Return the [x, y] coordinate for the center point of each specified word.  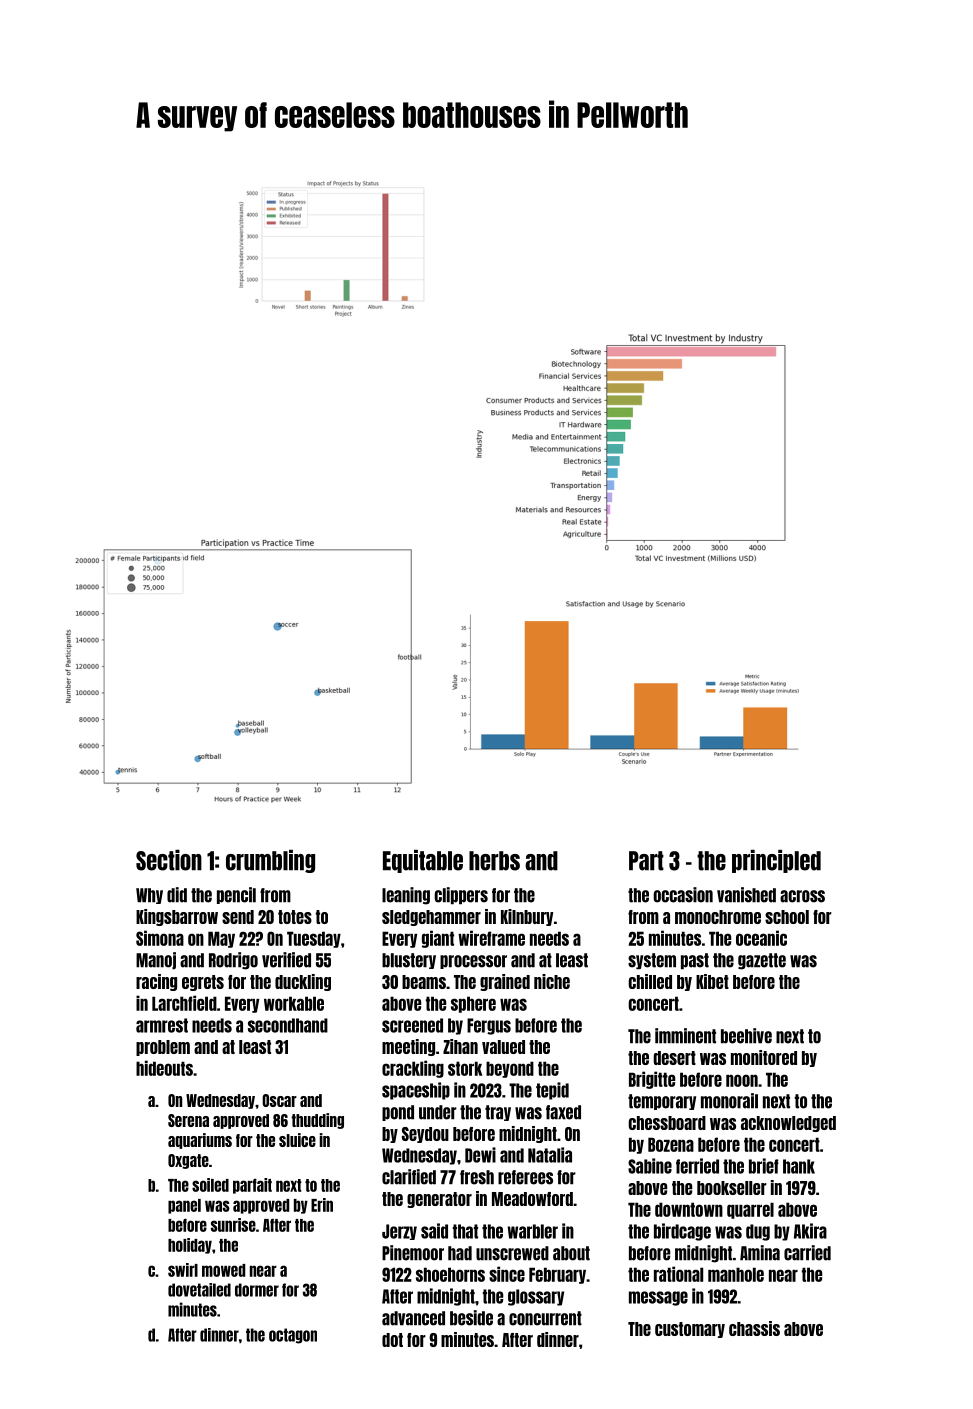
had [460, 1253]
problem [163, 1048]
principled [776, 861]
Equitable [423, 861]
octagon [293, 1336]
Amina [760, 1253]
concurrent [545, 1318]
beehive [746, 1036]
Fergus [489, 1026]
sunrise [233, 1225]
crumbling [270, 861]
